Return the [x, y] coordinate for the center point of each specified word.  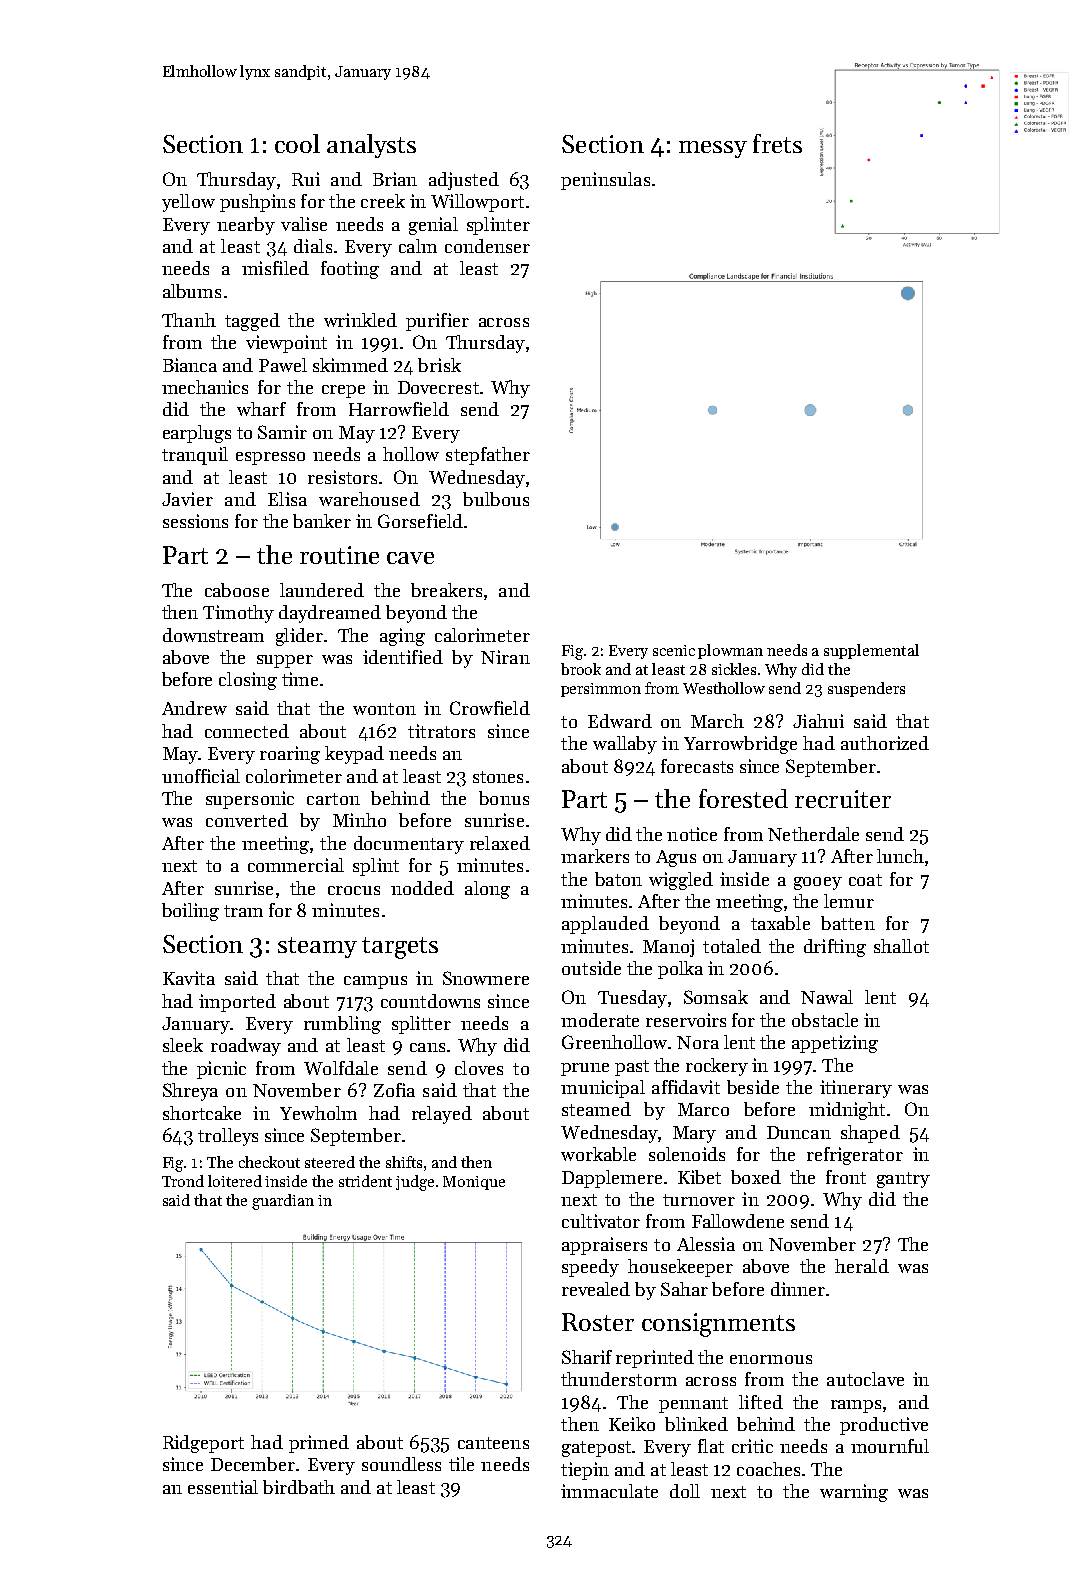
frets [777, 143]
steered [330, 1162]
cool [297, 143]
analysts [371, 146]
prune [585, 1069]
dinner [798, 1289]
